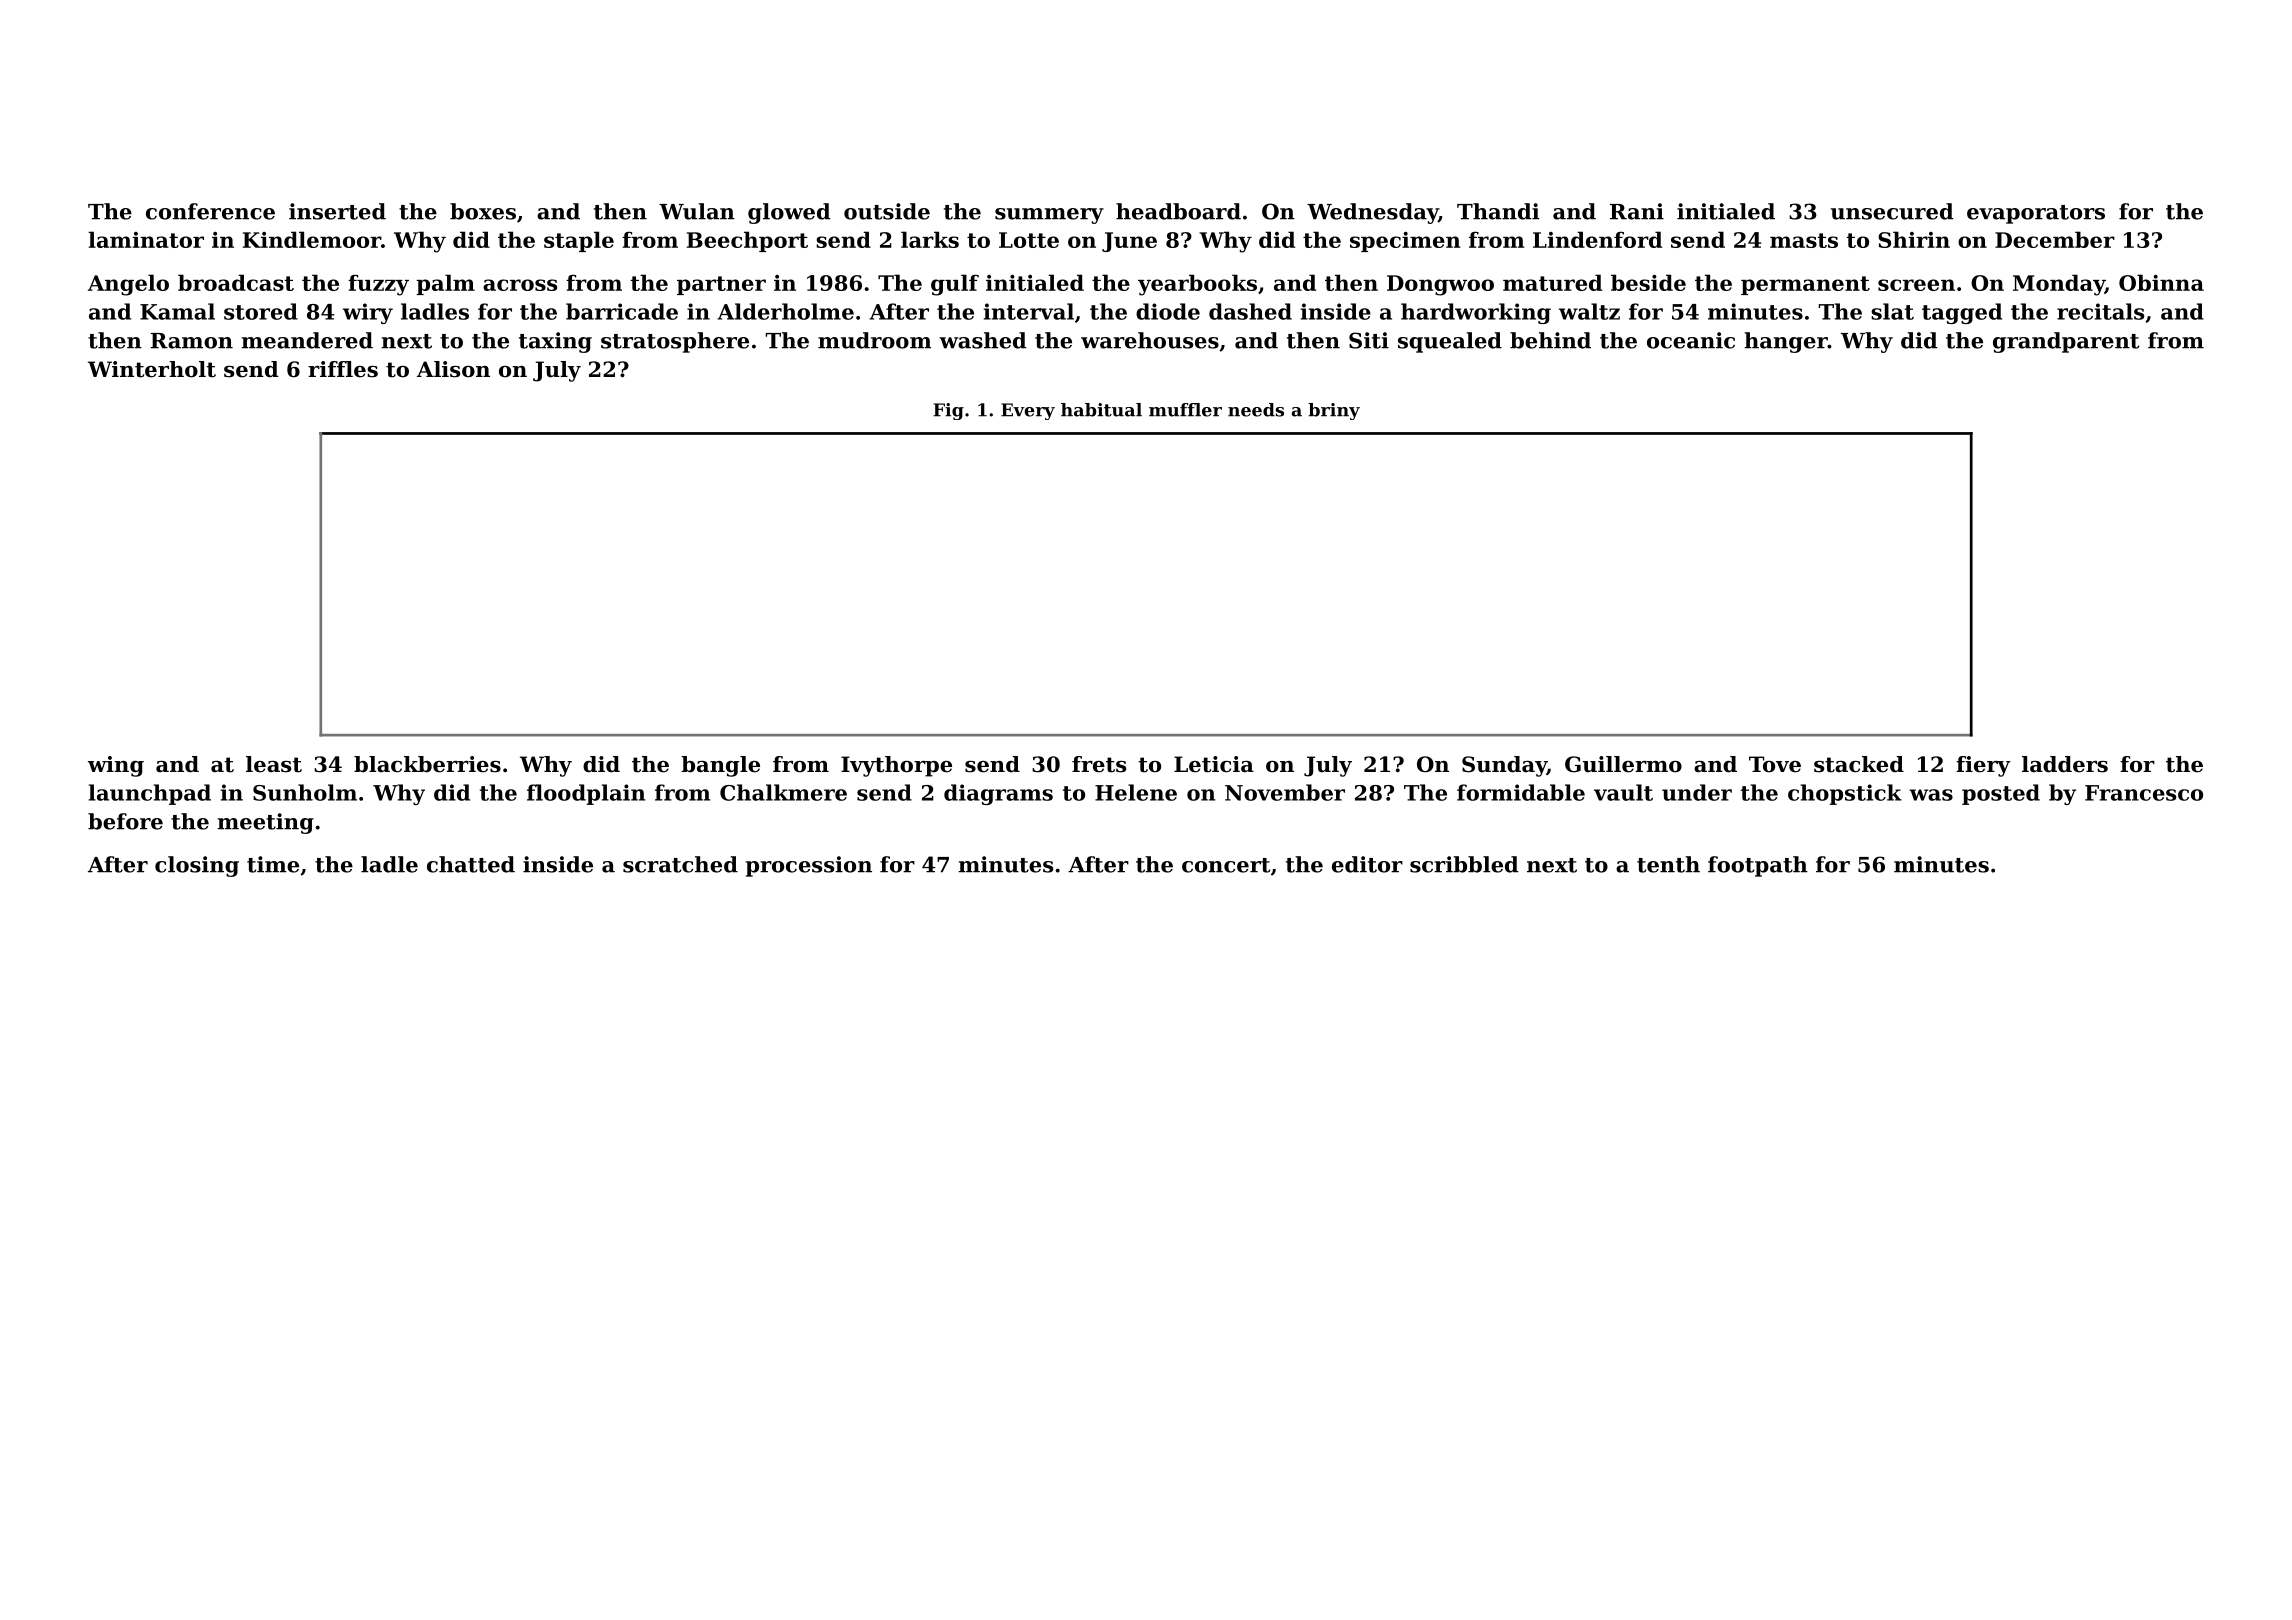  Describe the element at coordinates (471, 864) in the image. I see `chatted` at that location.
